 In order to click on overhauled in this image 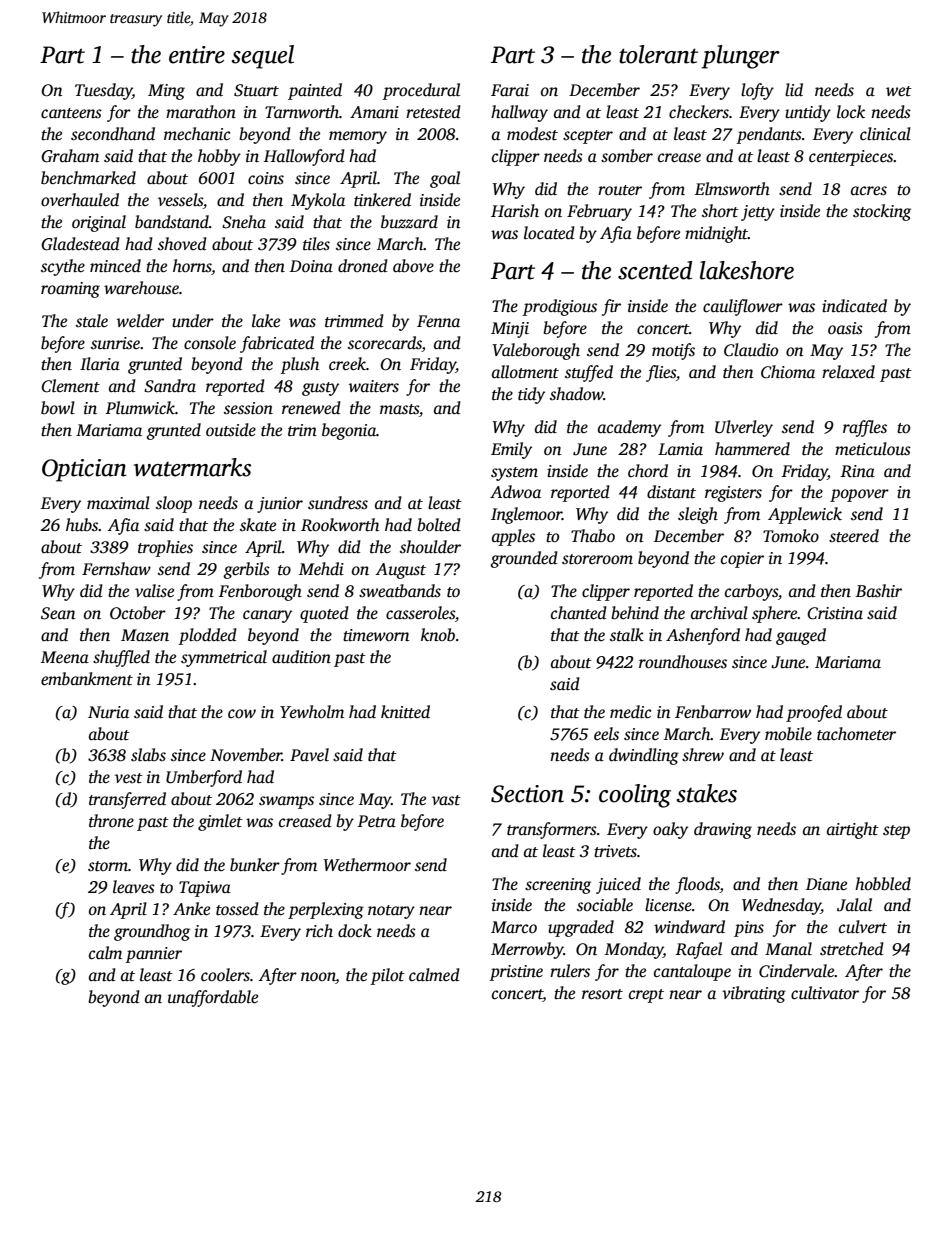, I will do `click(80, 200)`.
